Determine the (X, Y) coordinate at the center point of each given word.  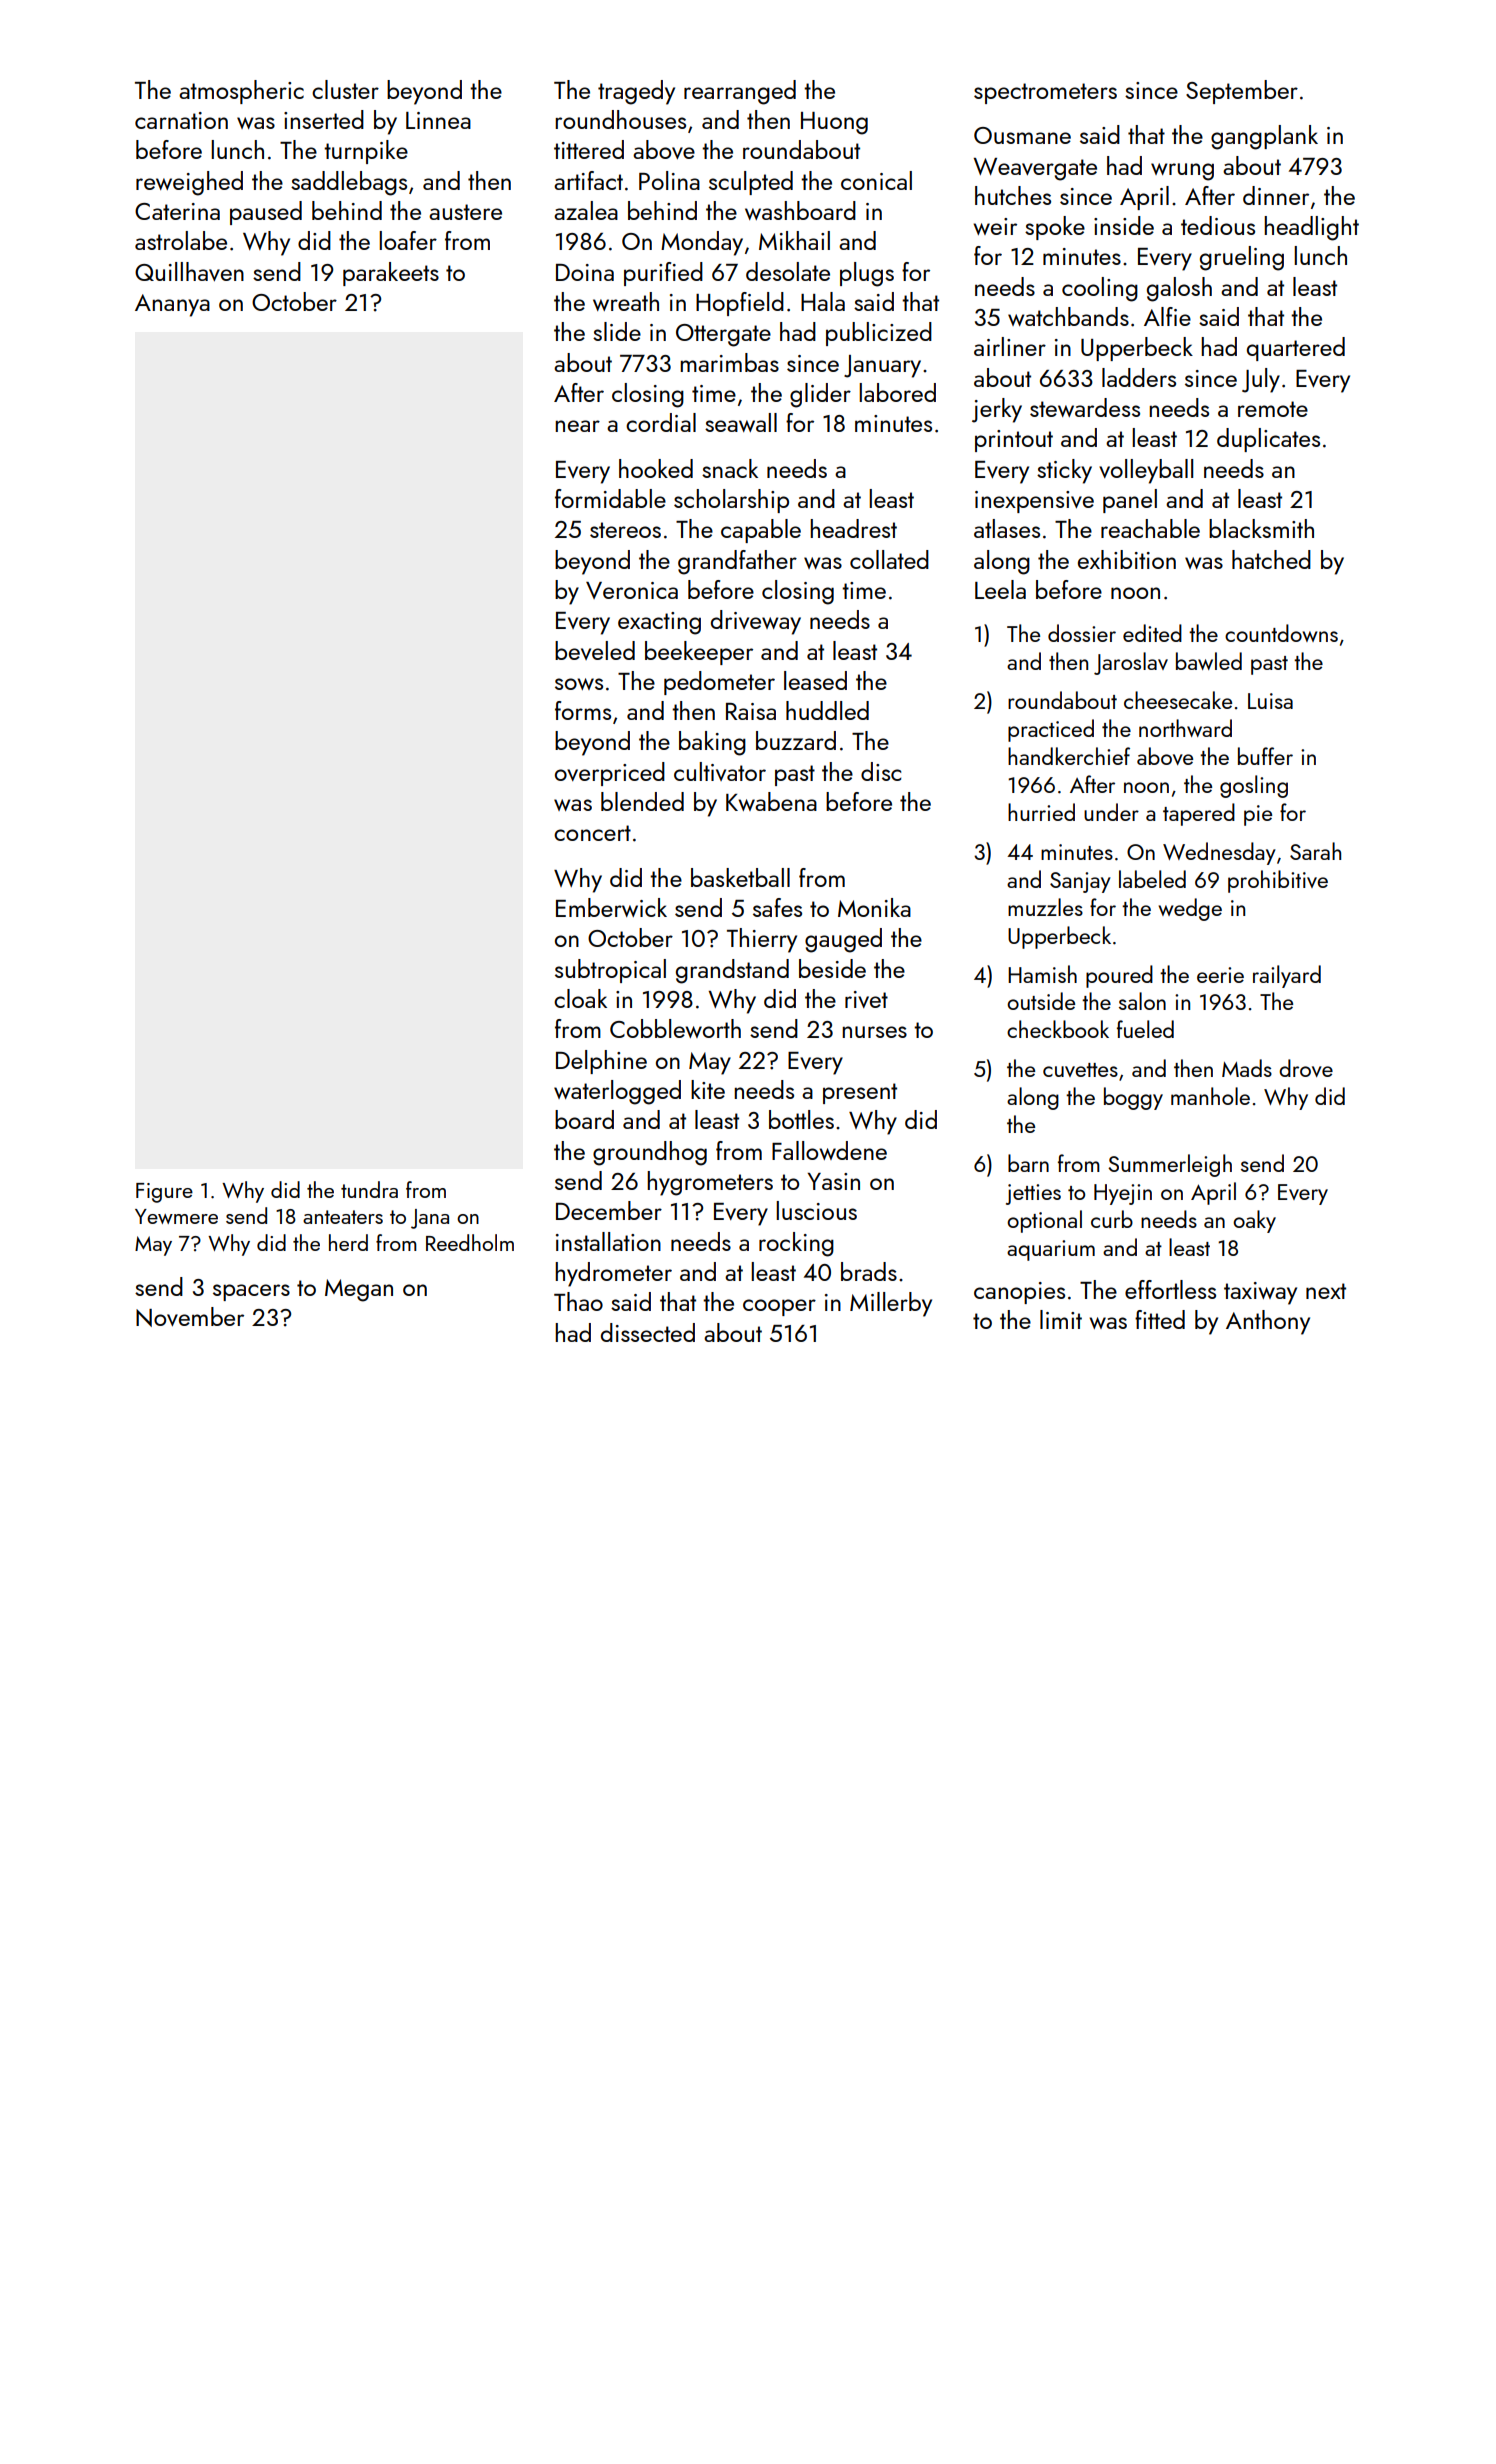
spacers (251, 1292)
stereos (625, 530)
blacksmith (1261, 528)
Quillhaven (189, 271)
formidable (610, 498)
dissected (648, 1332)
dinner (1276, 195)
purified (663, 274)
